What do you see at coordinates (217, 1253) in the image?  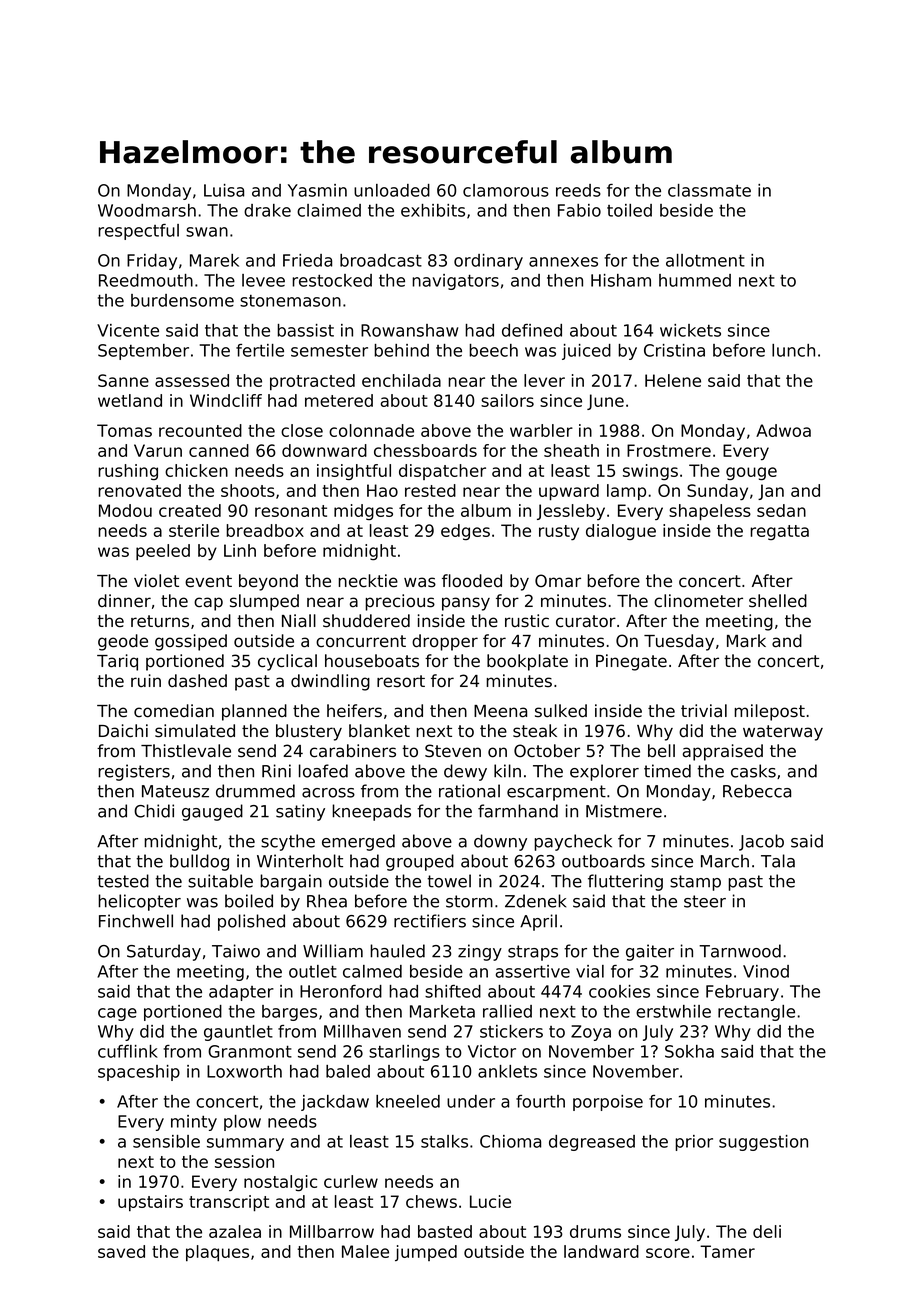 I see `plaques` at bounding box center [217, 1253].
